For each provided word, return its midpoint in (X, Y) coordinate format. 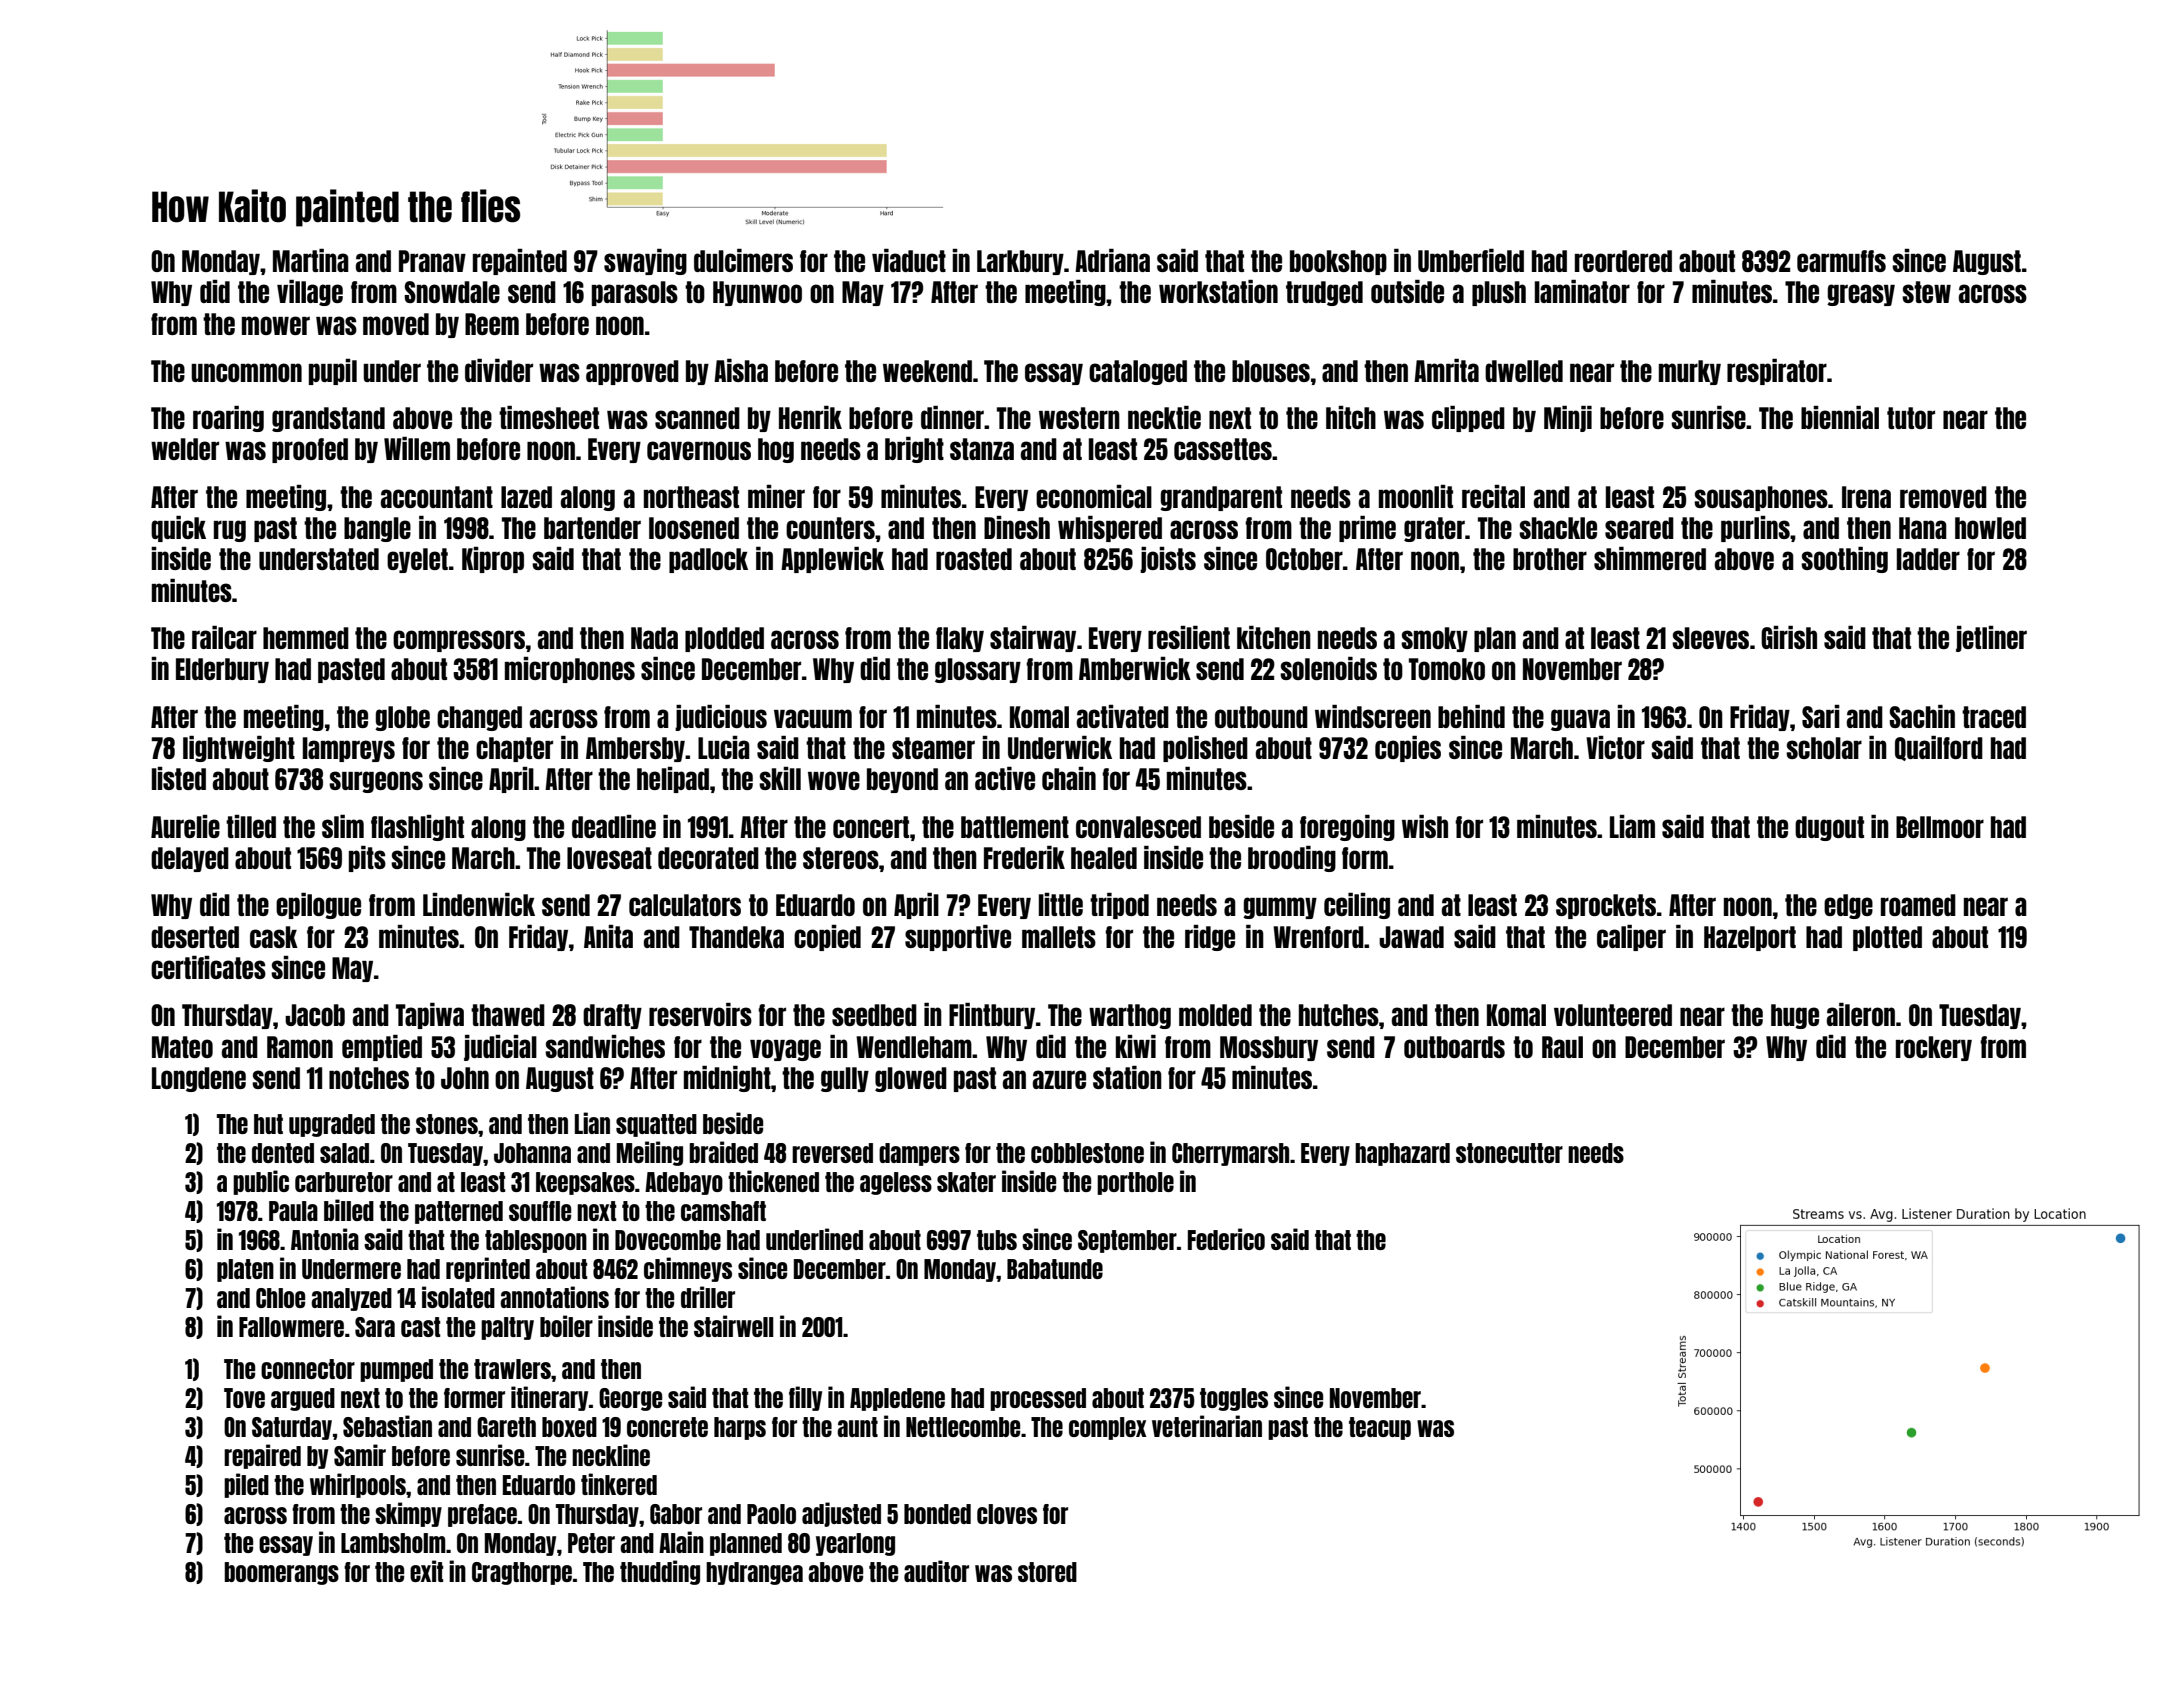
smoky (1434, 639)
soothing (1844, 560)
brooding (1292, 859)
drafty (612, 1016)
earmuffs (1841, 261)
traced (1994, 717)
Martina (311, 260)
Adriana (1112, 260)
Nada (654, 638)
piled (246, 1485)
